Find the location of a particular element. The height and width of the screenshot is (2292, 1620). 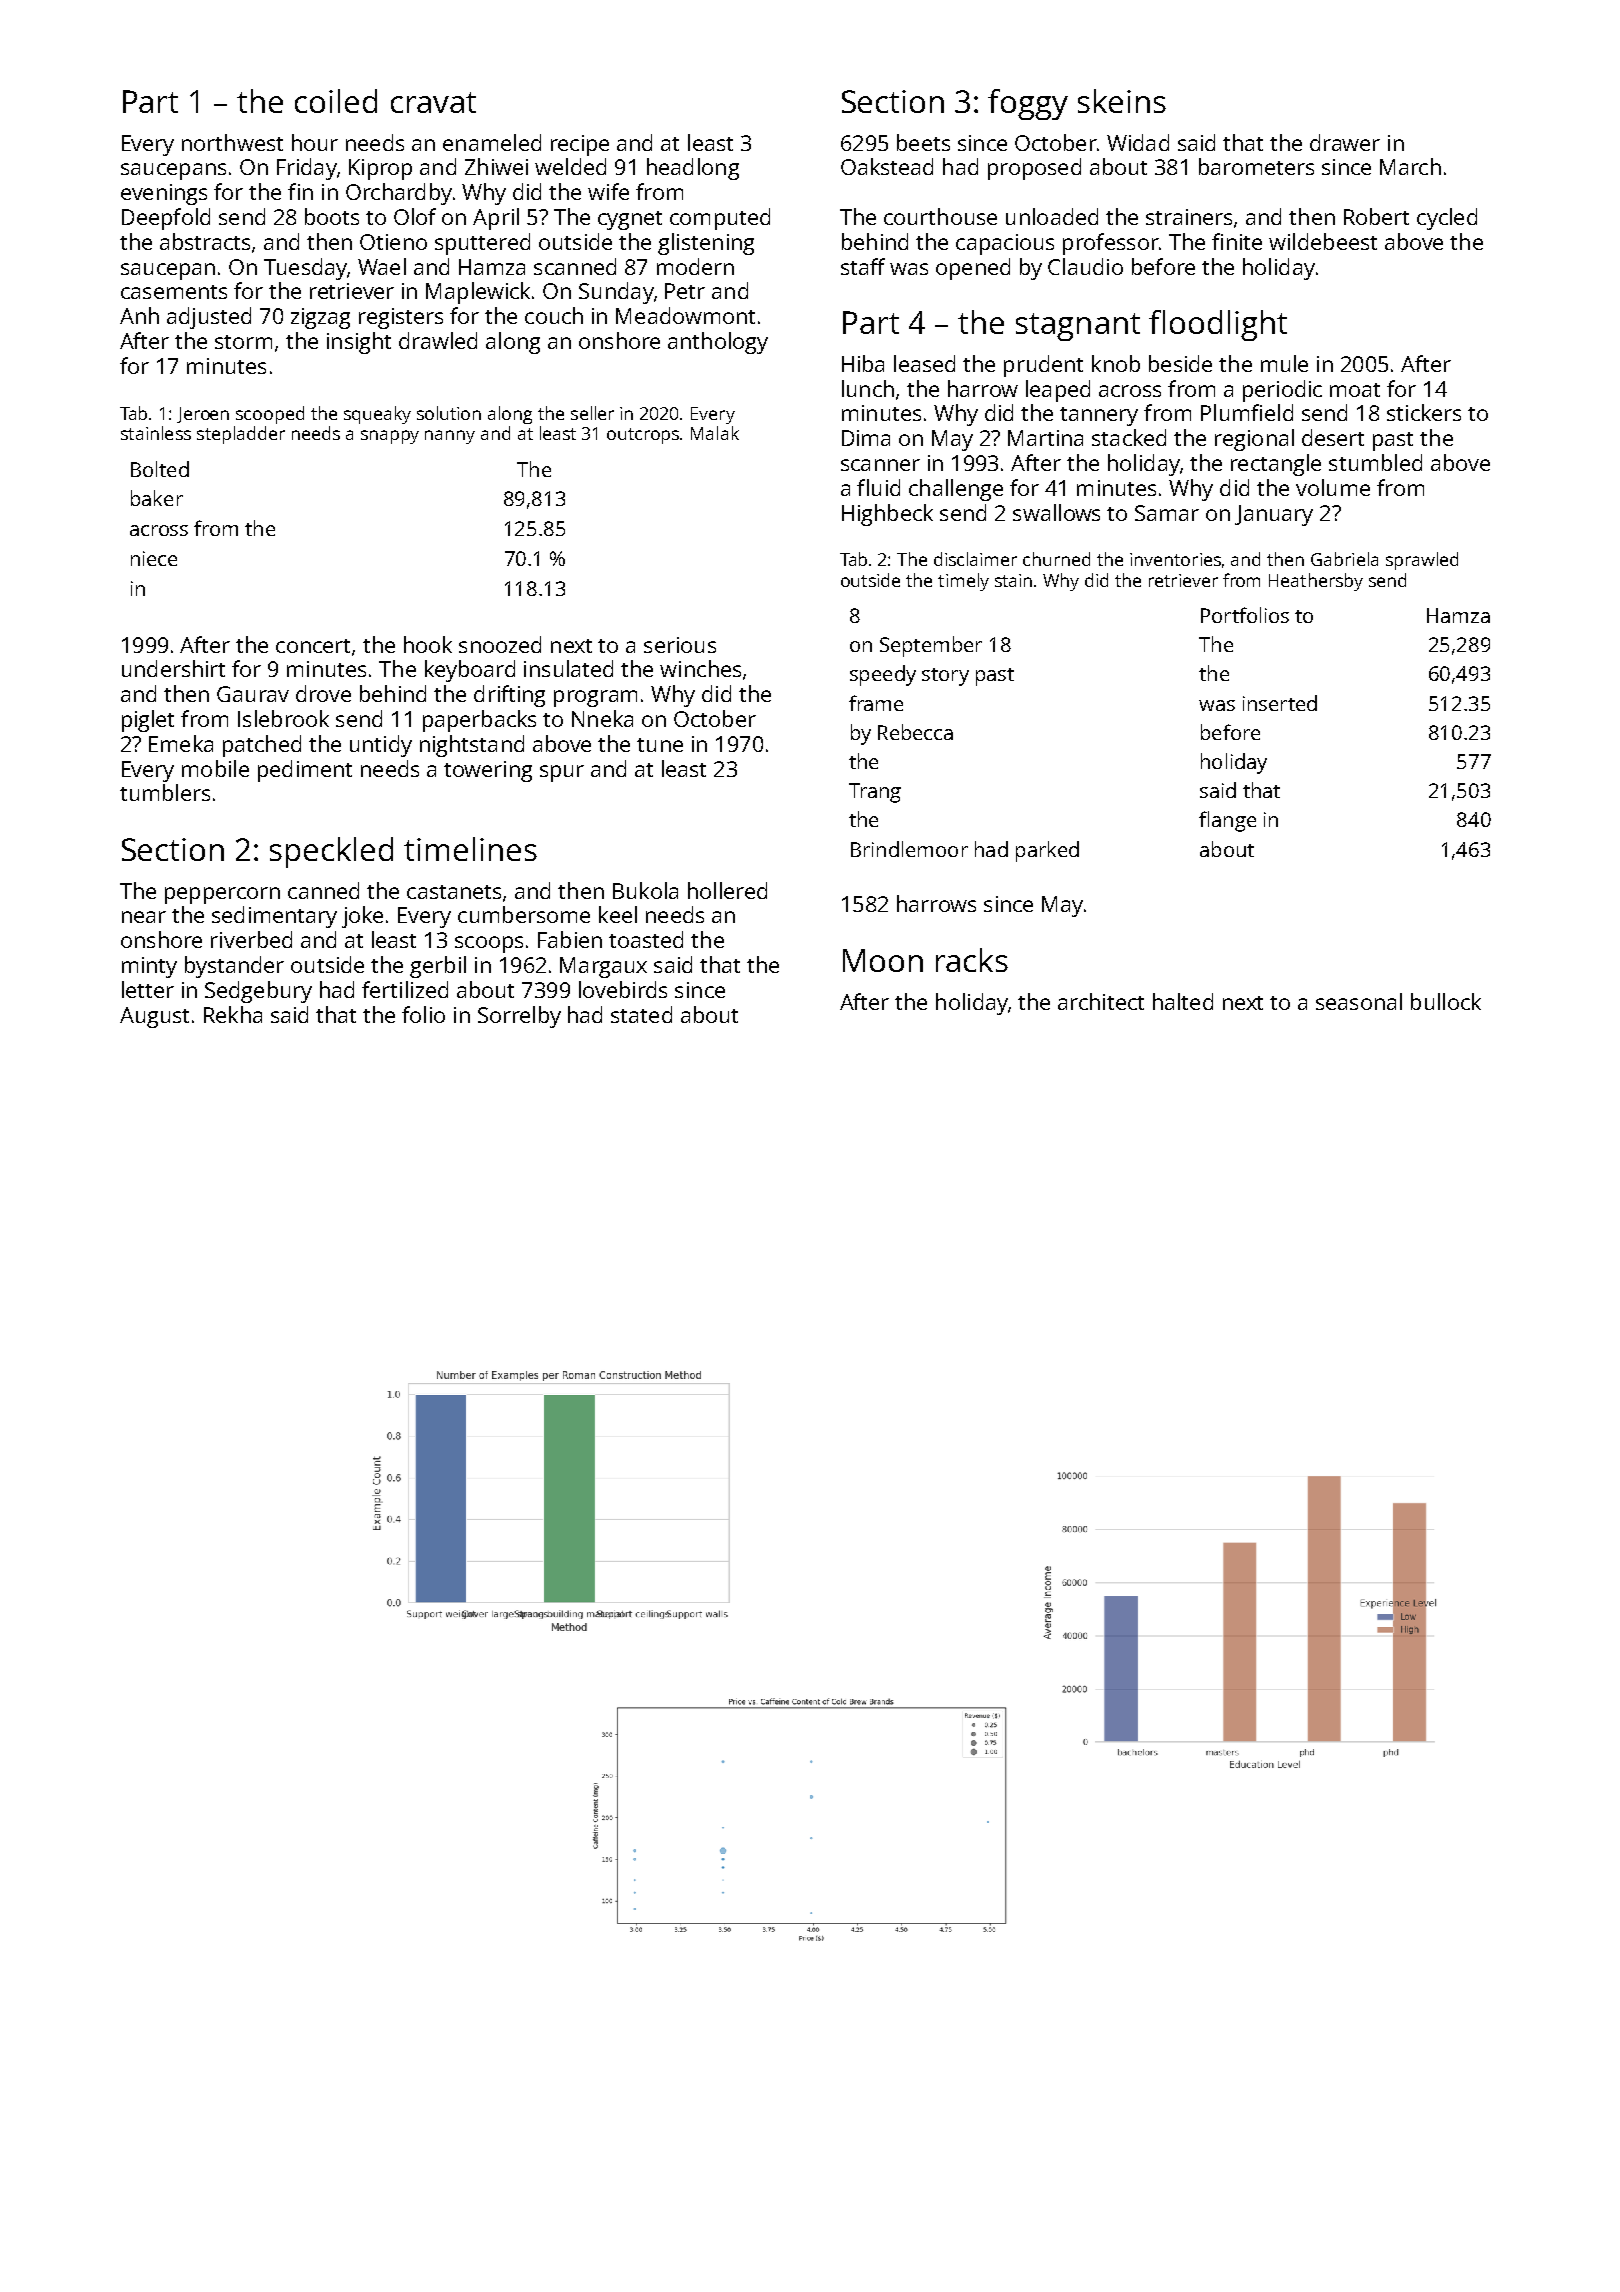

Rebecca is located at coordinates (915, 732).
